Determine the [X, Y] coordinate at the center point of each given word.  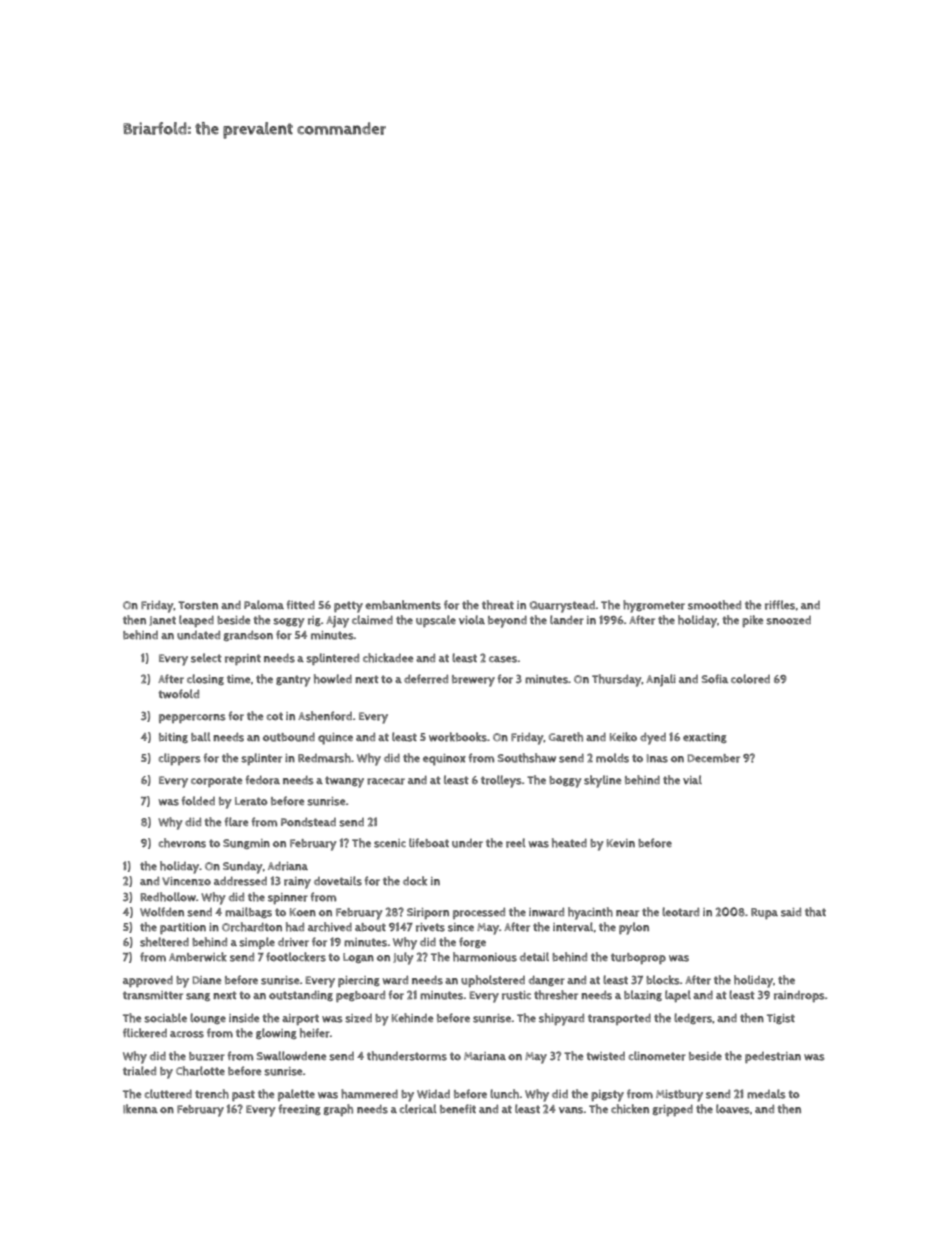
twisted [605, 1056]
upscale [436, 621]
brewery [473, 681]
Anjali [661, 680]
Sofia [715, 679]
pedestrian [773, 1057]
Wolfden [162, 912]
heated [569, 843]
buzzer [207, 1056]
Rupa [764, 913]
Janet [162, 621]
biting [173, 738]
